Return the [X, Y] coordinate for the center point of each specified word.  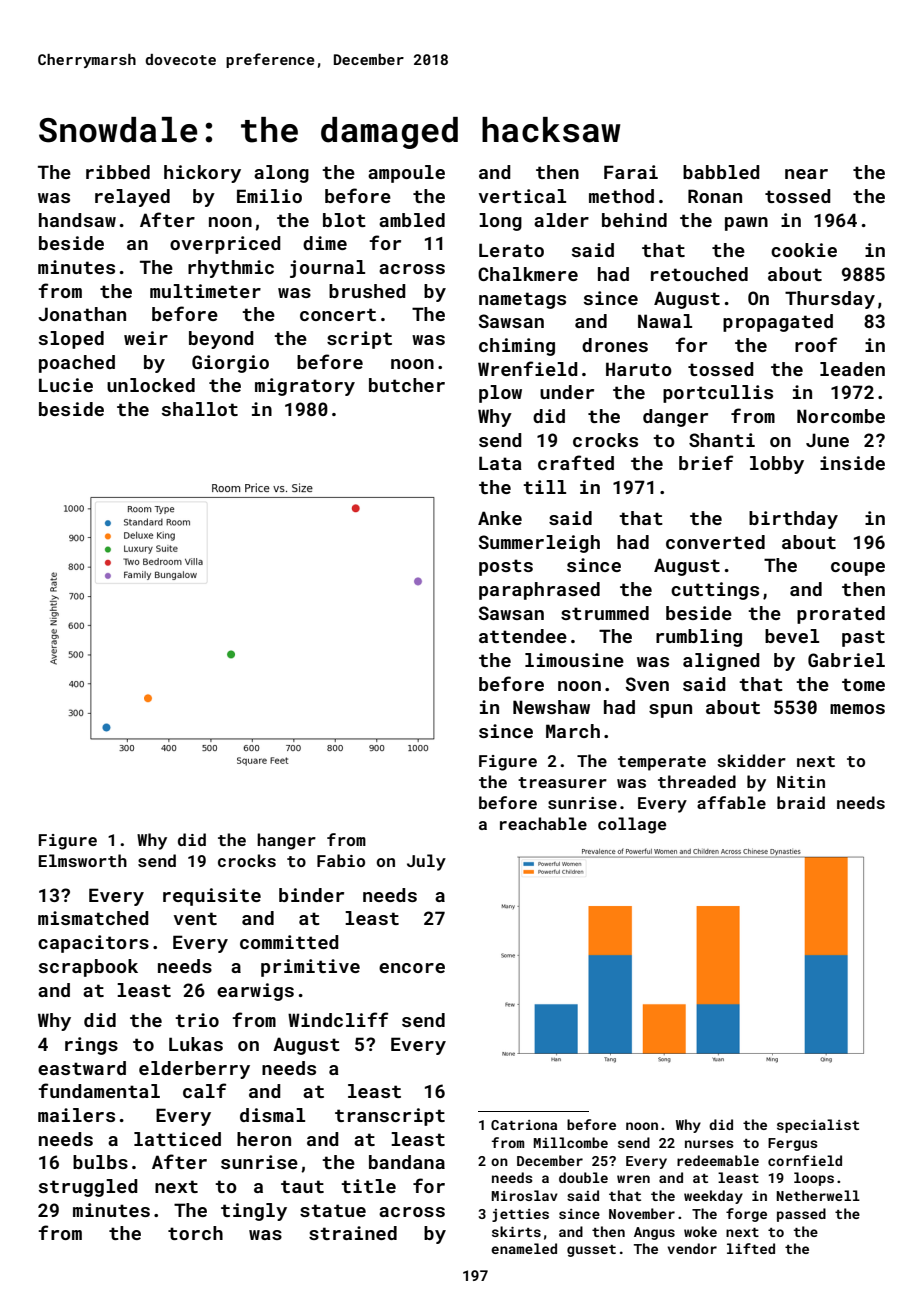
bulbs [100, 1162]
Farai [631, 172]
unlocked [151, 385]
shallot [200, 409]
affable [731, 802]
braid [801, 802]
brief [706, 462]
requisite [212, 897]
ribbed [118, 172]
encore [412, 968]
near [806, 174]
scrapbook [88, 968]
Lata [500, 463]
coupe [858, 569]
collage [632, 825]
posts [506, 567]
